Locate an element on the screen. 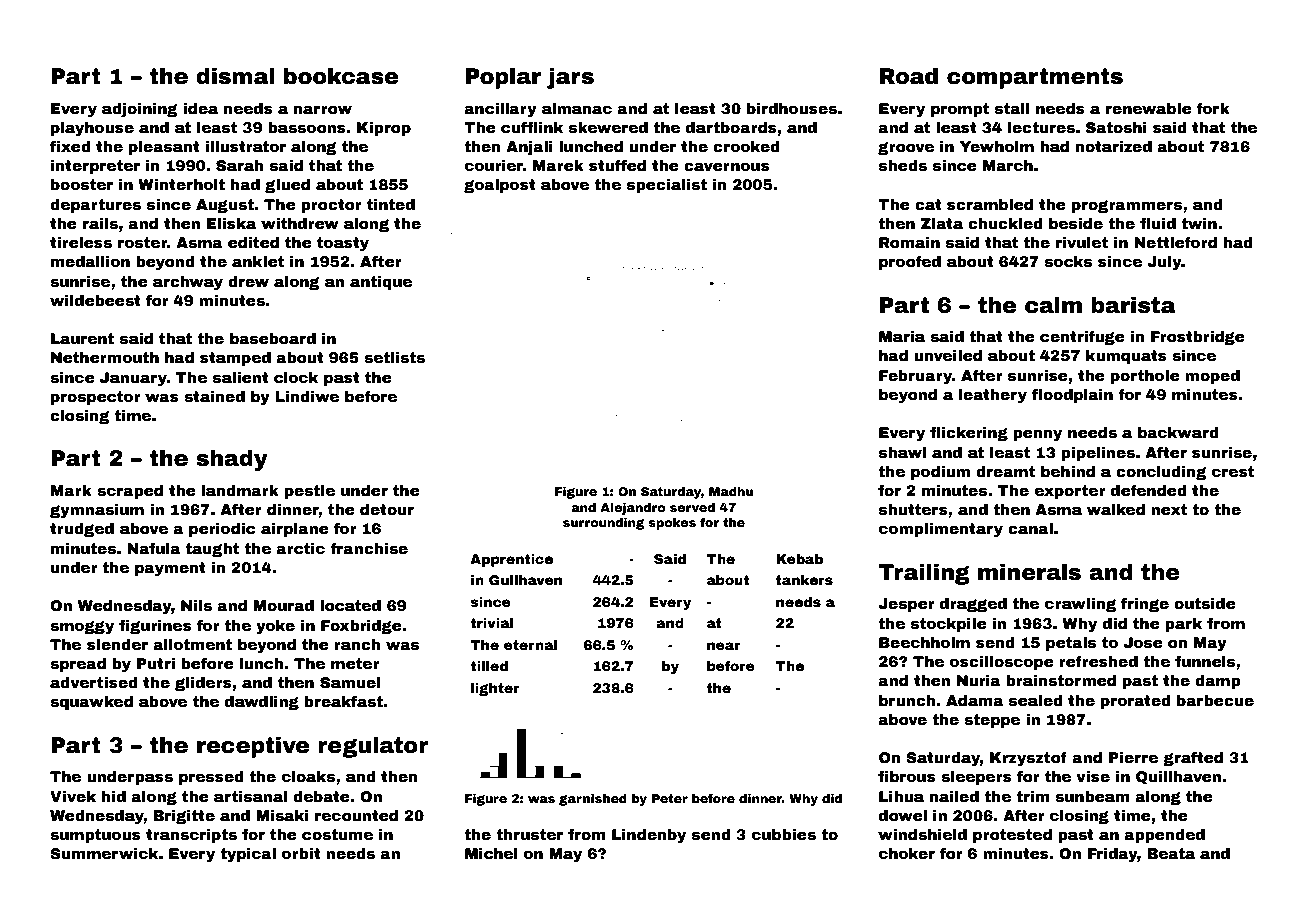 The image size is (1308, 924). notarized is located at coordinates (1114, 146).
